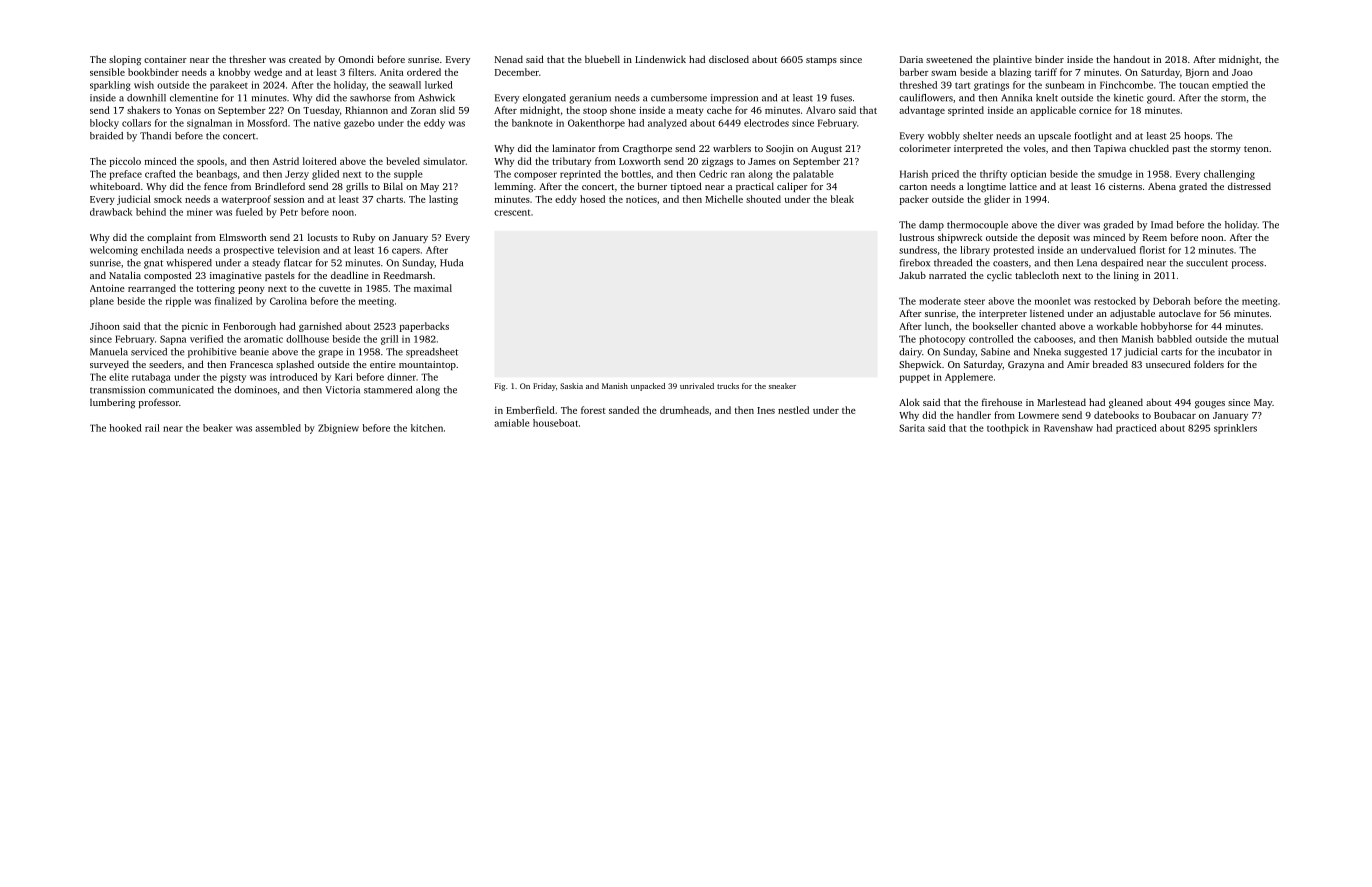 This screenshot has height=887, width=1372. What do you see at coordinates (1095, 110) in the screenshot?
I see `cornice` at bounding box center [1095, 110].
